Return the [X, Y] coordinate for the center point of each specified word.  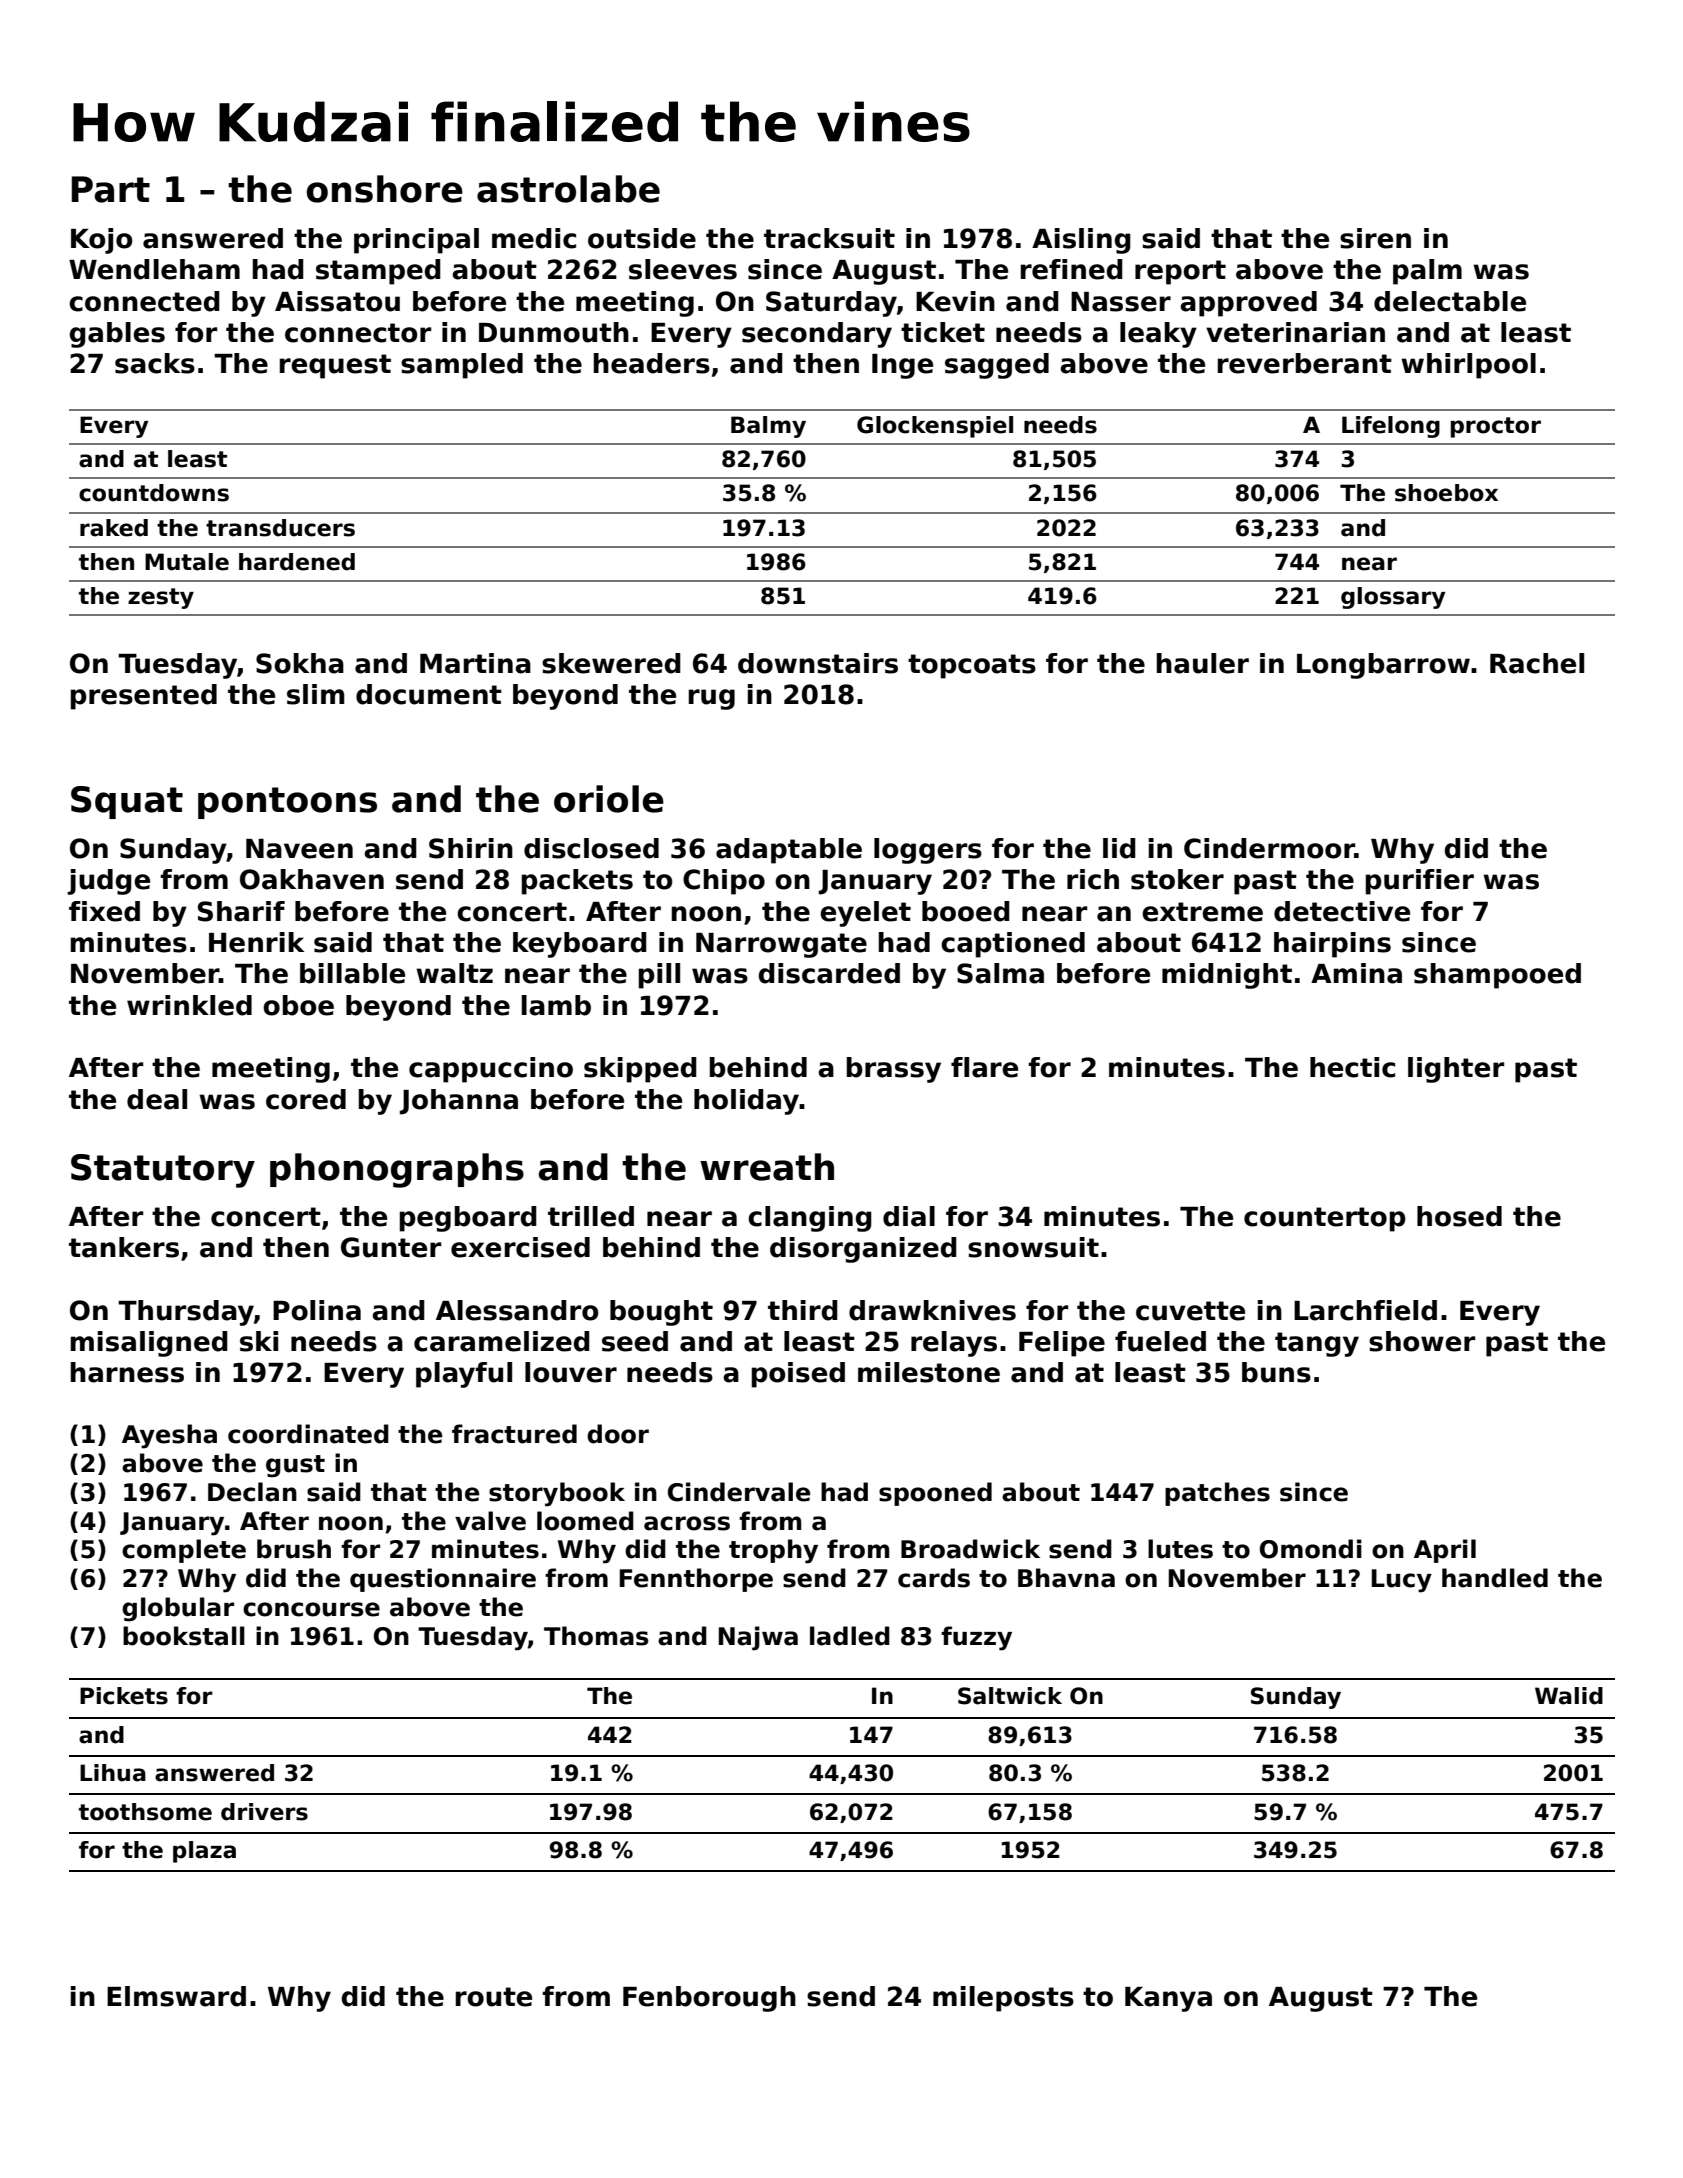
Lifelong [1391, 427]
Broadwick [970, 1549]
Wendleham [154, 269]
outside [642, 238]
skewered [611, 663]
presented [144, 697]
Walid [1569, 1696]
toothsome [145, 1812]
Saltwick [1010, 1696]
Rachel [1537, 663]
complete [184, 1551]
